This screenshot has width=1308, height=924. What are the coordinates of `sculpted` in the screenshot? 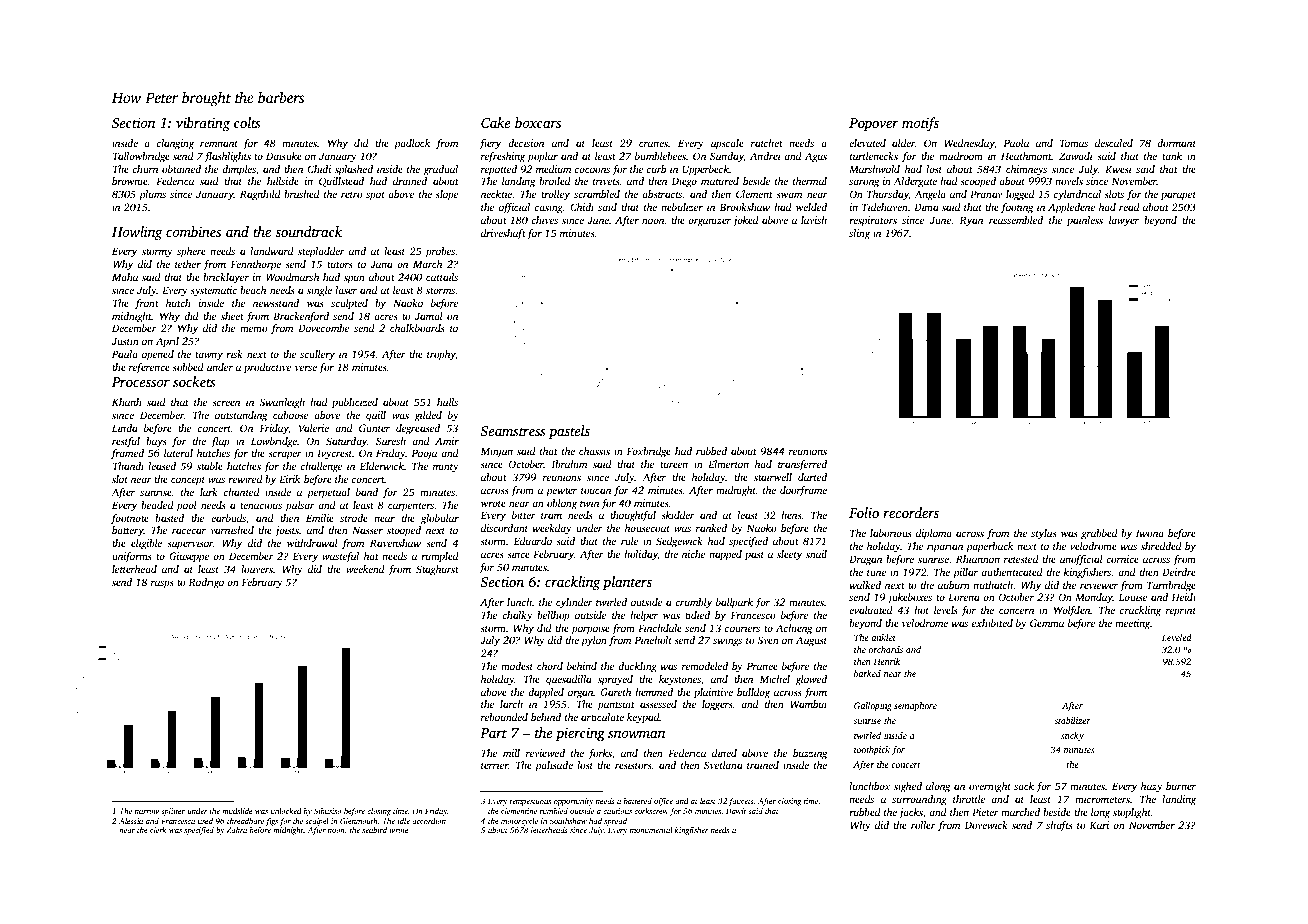 It's located at (349, 304).
